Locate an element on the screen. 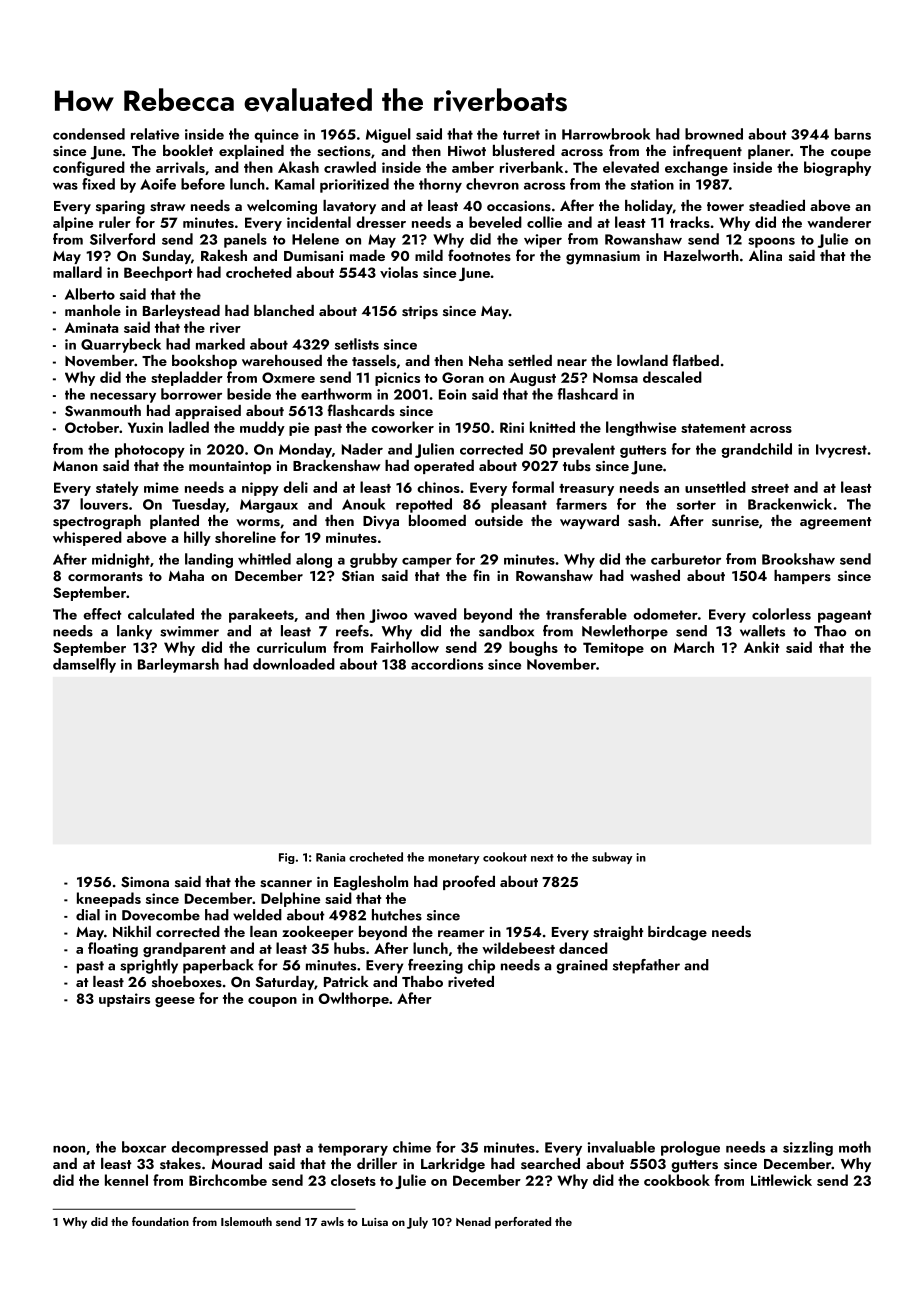 This screenshot has height=1314, width=924. noon is located at coordinates (69, 1149).
